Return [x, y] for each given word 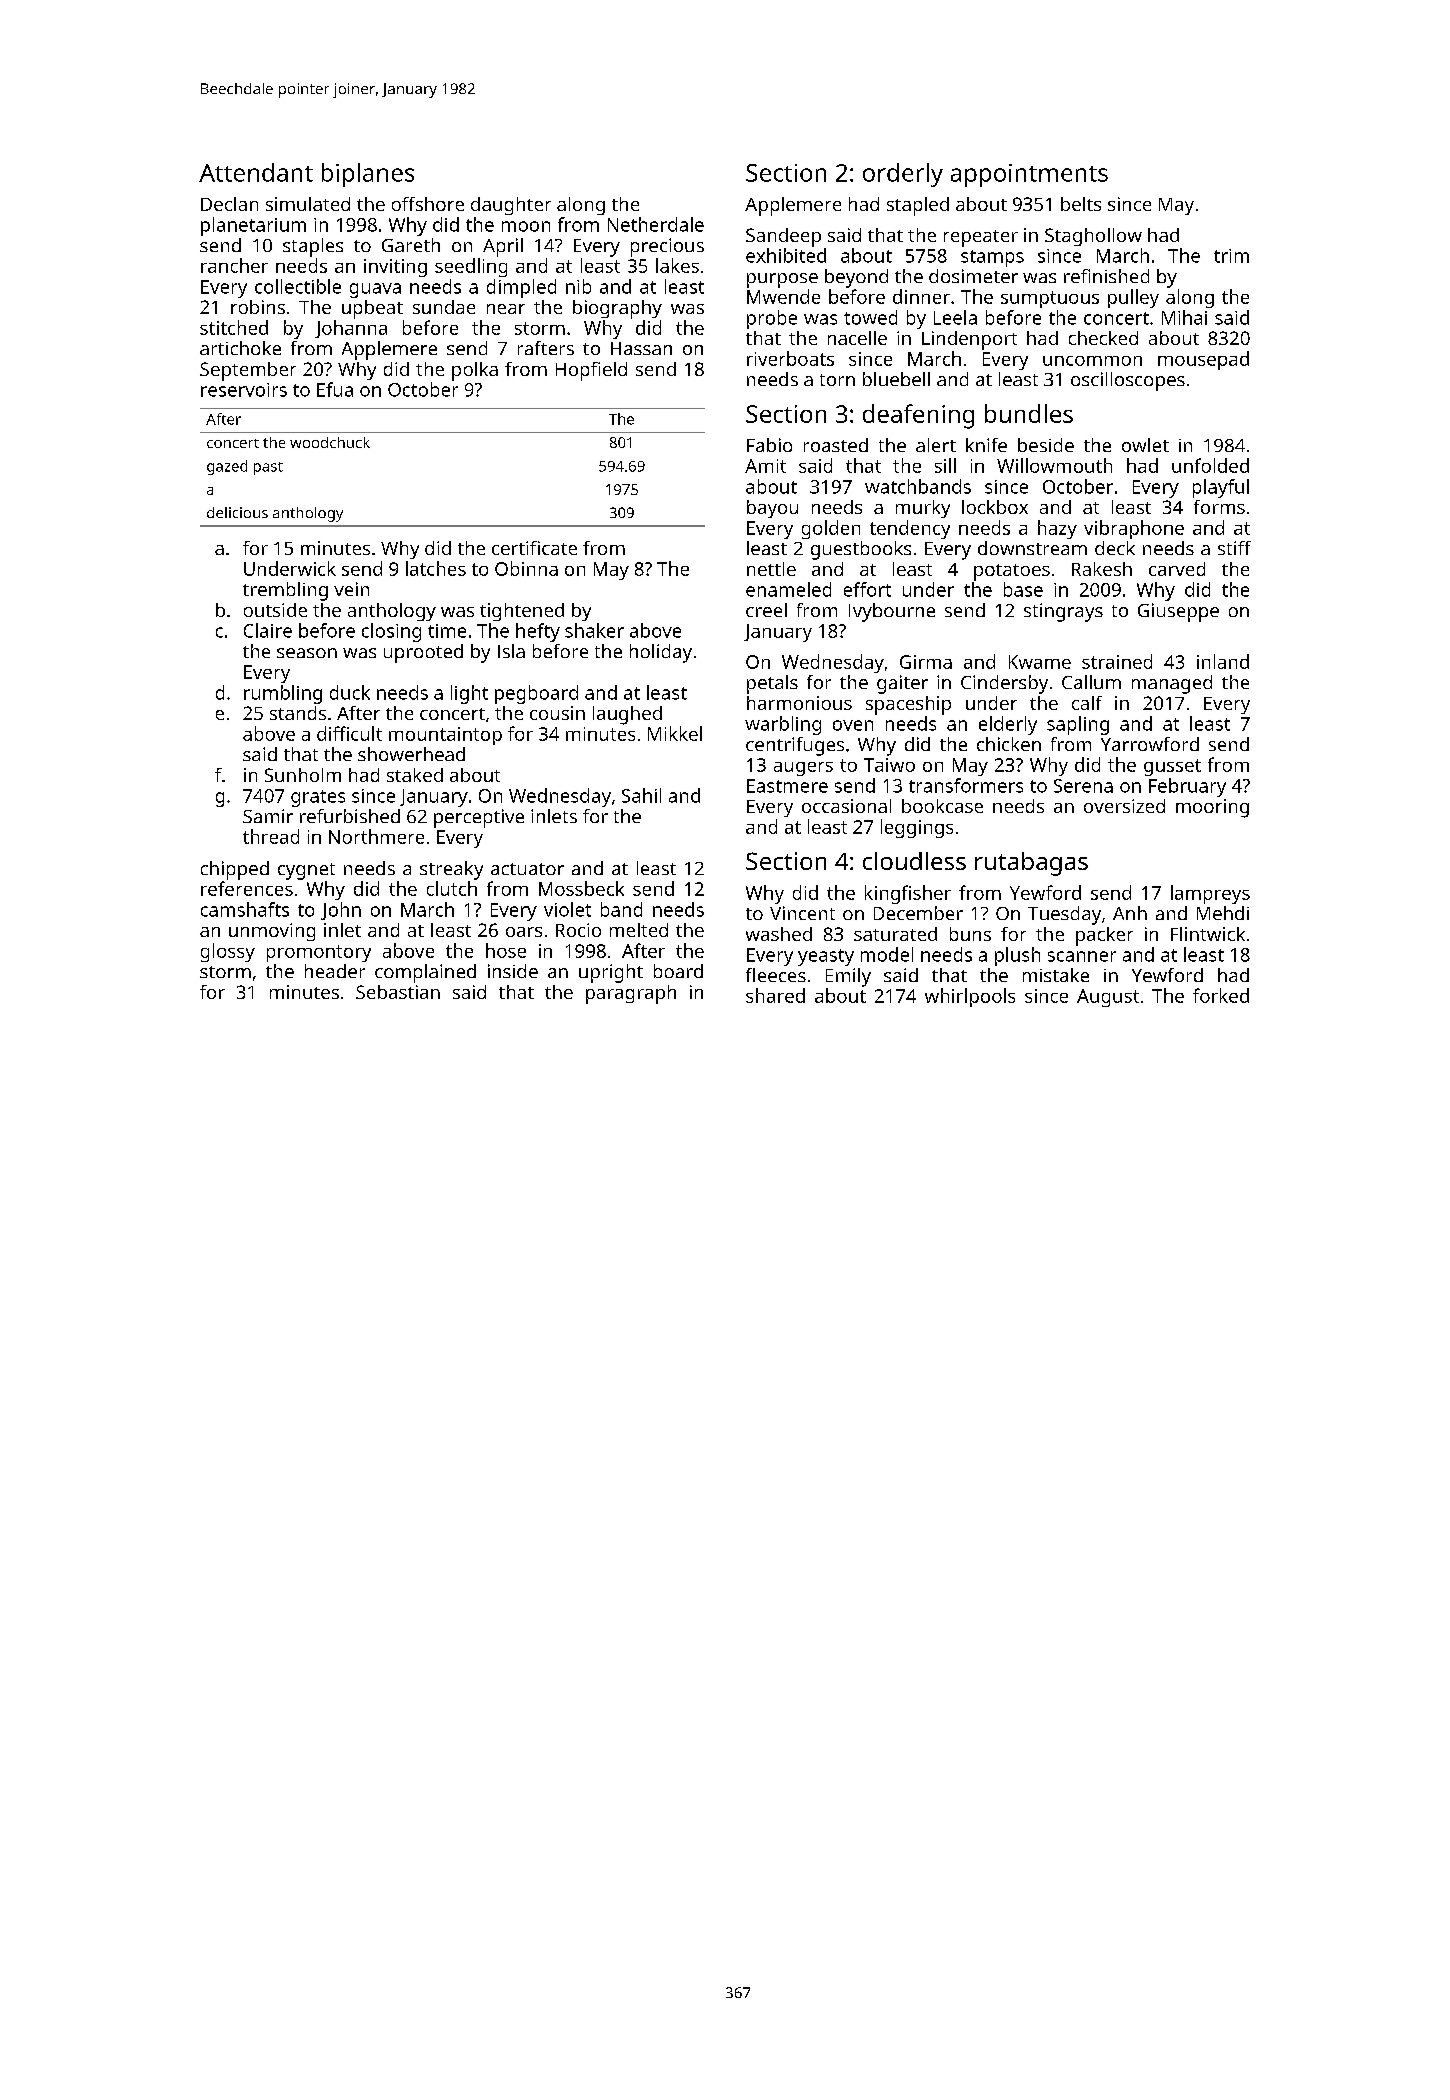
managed [1172, 684]
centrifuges [795, 746]
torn [837, 380]
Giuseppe [1178, 612]
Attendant [256, 172]
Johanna [351, 329]
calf [1087, 703]
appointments [1029, 175]
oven [853, 725]
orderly [903, 175]
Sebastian [398, 992]
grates [318, 798]
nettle [771, 569]
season [307, 653]
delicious [237, 512]
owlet [1145, 445]
